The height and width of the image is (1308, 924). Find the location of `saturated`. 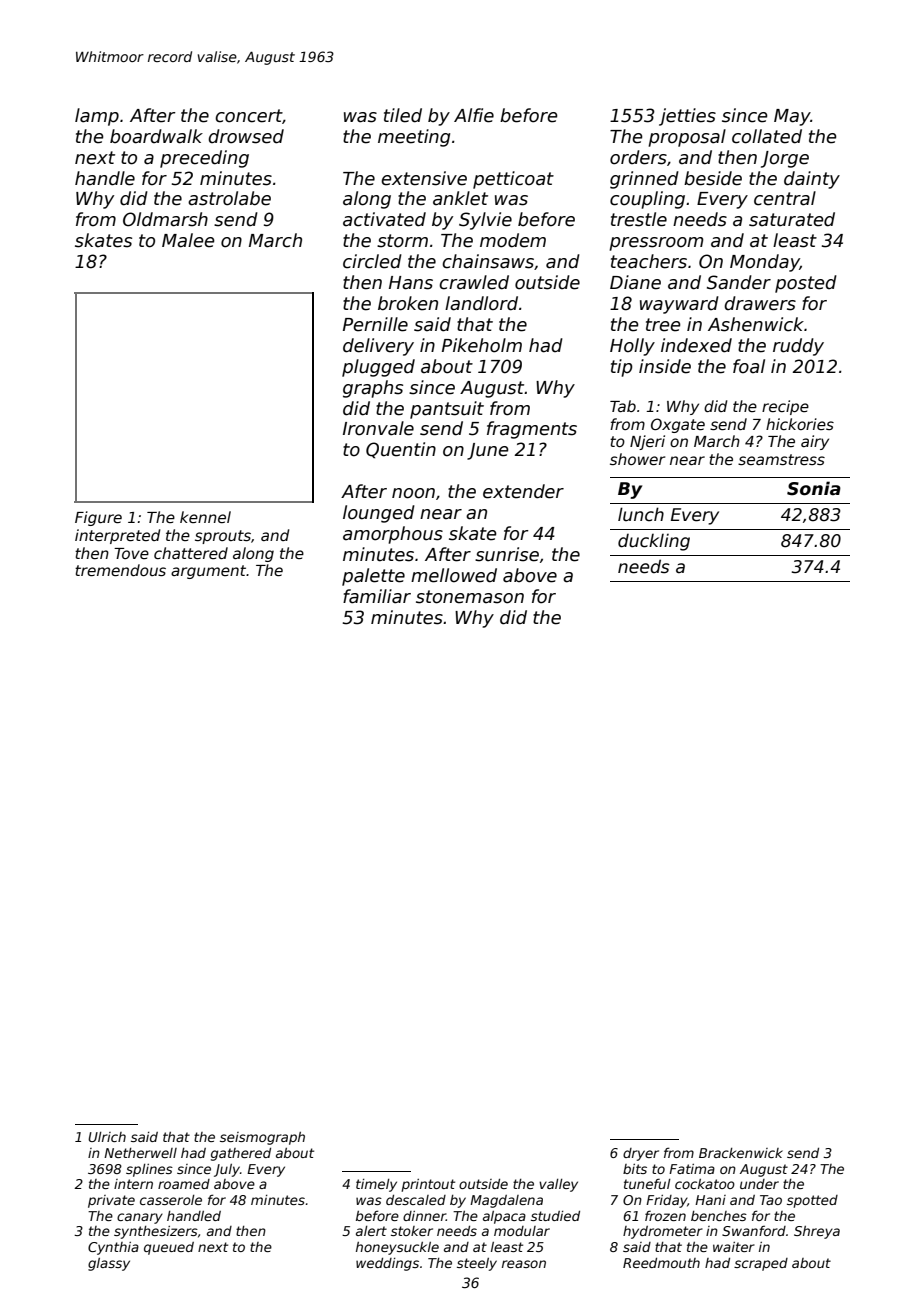

saturated is located at coordinates (792, 219).
